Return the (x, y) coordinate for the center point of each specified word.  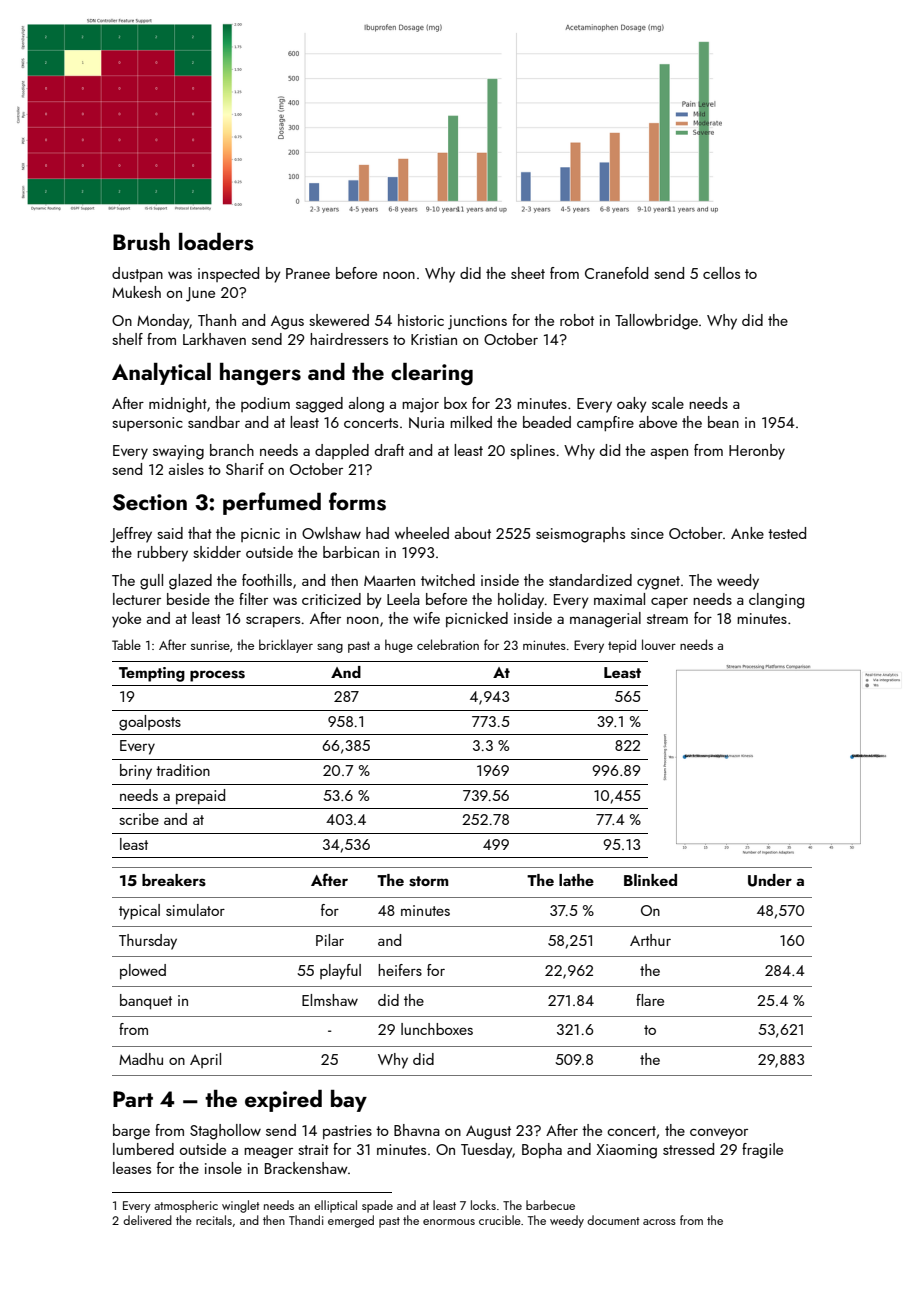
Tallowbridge (656, 322)
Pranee (308, 273)
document (613, 1220)
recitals (214, 1220)
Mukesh (136, 292)
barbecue (550, 1205)
